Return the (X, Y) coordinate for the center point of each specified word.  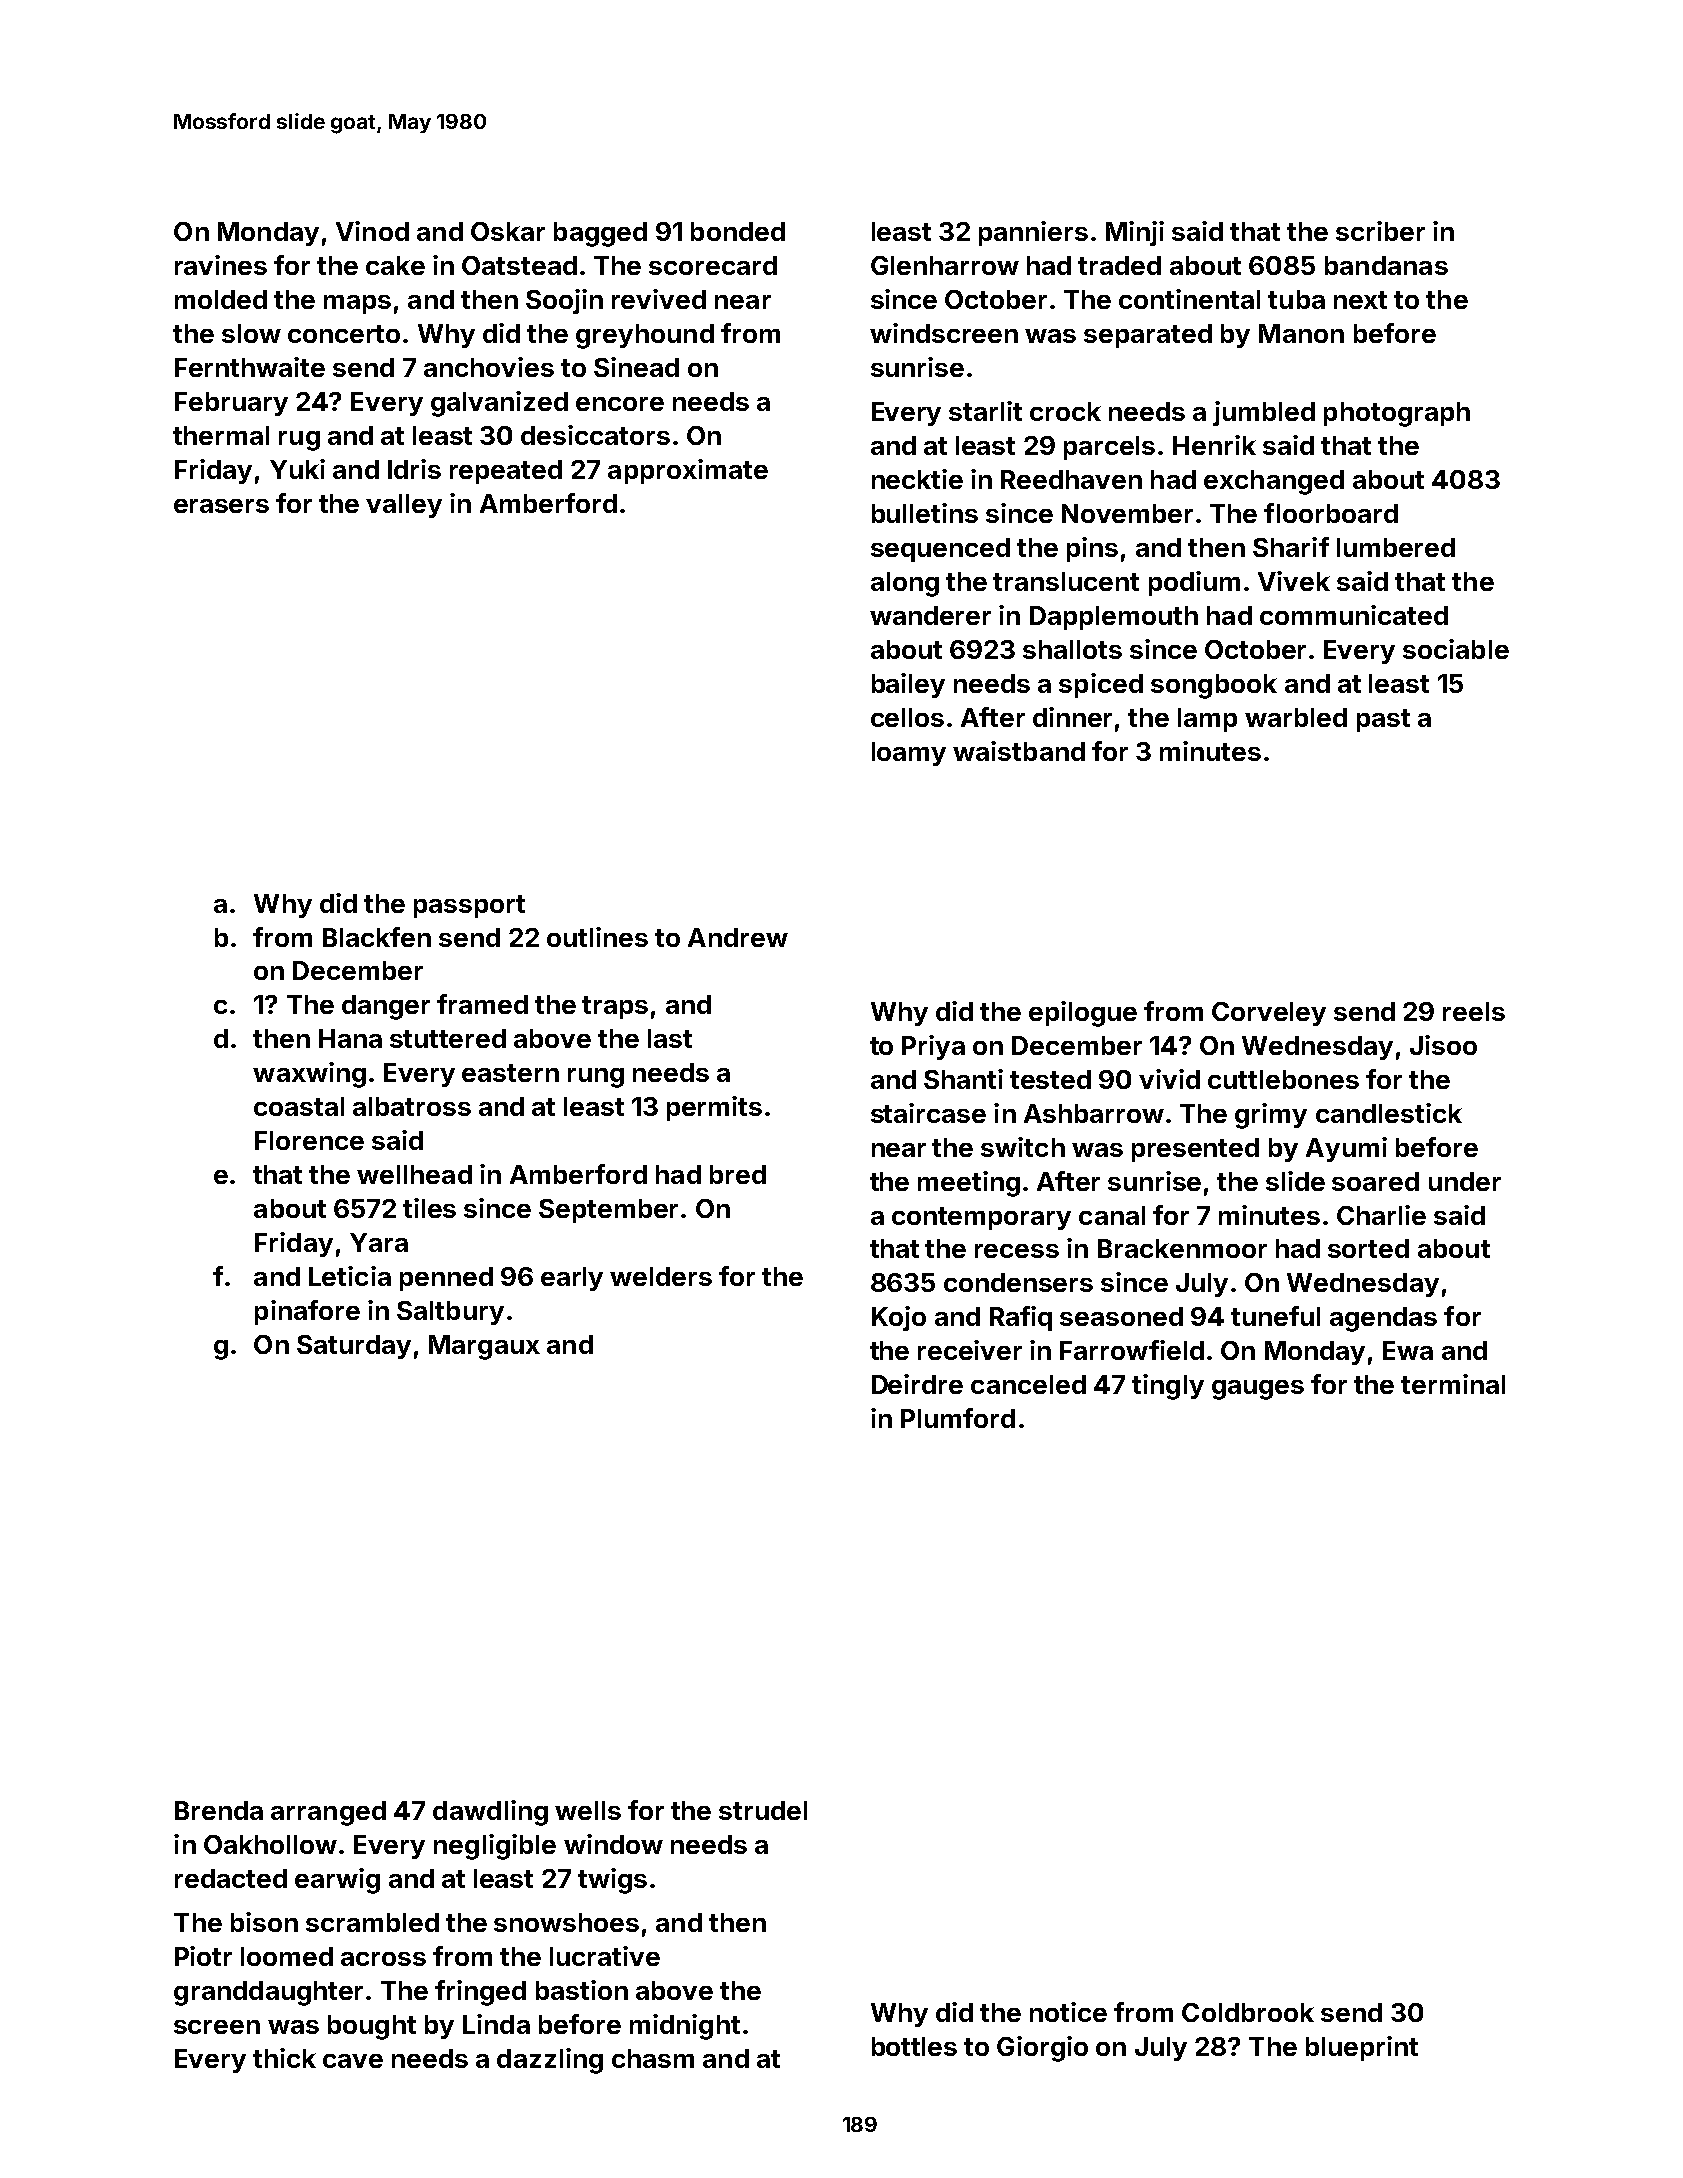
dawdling (490, 1813)
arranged (328, 1813)
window (613, 1844)
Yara (379, 1242)
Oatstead (519, 265)
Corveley (1269, 1014)
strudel (763, 1810)
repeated (506, 472)
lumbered (1396, 547)
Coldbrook (1248, 2012)
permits (714, 1108)
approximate (688, 471)
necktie (917, 479)
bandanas (1386, 265)
